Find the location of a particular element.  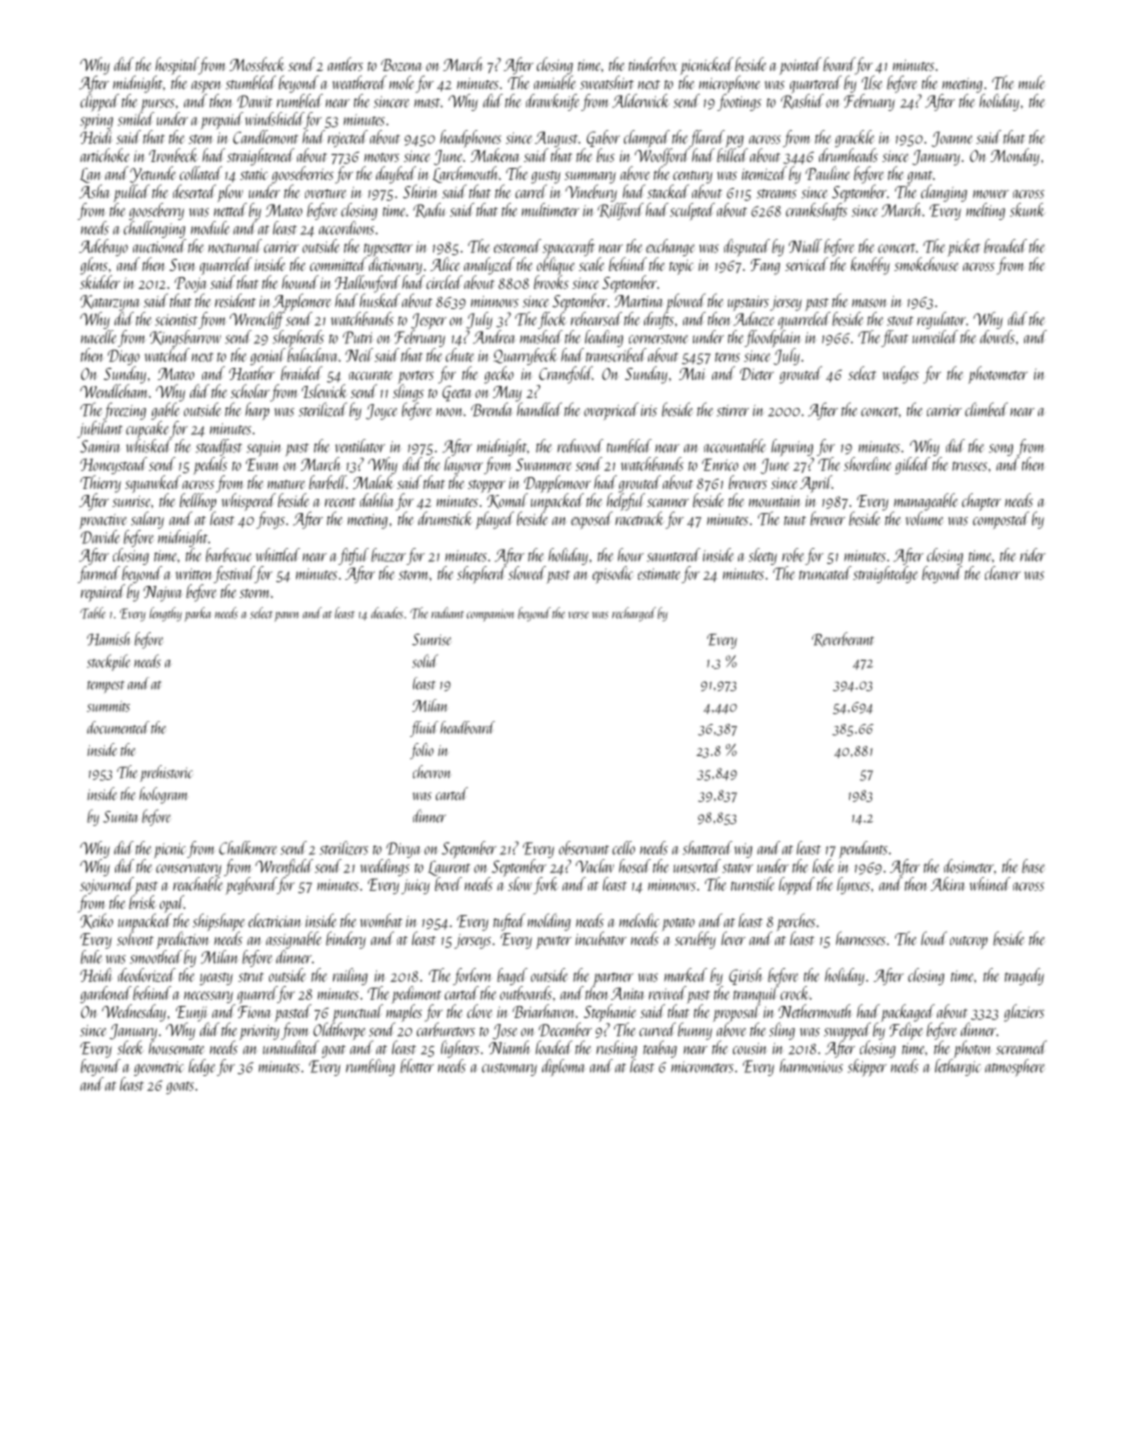

hospital is located at coordinates (177, 66).
